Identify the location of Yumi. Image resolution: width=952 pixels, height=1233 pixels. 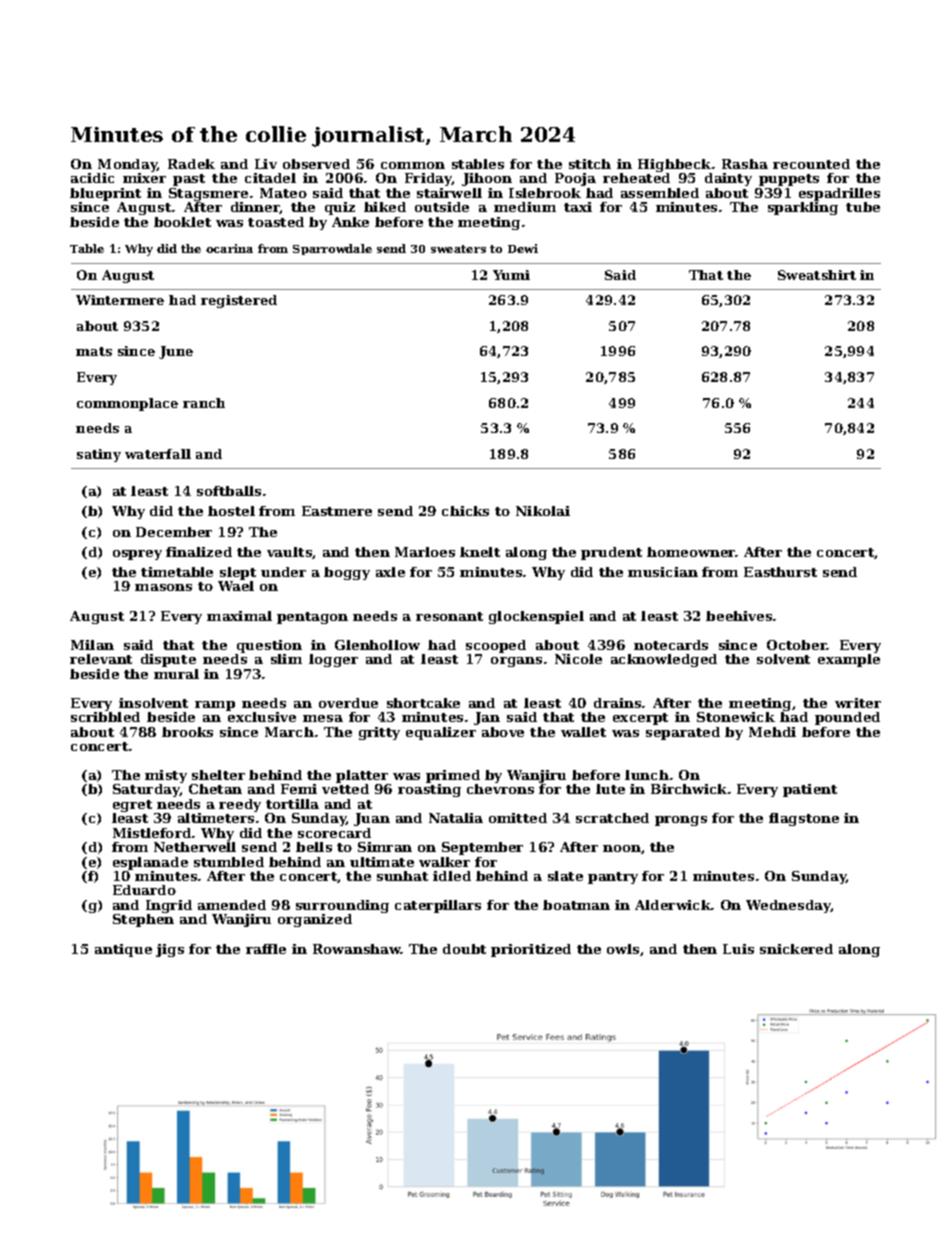
(511, 275).
